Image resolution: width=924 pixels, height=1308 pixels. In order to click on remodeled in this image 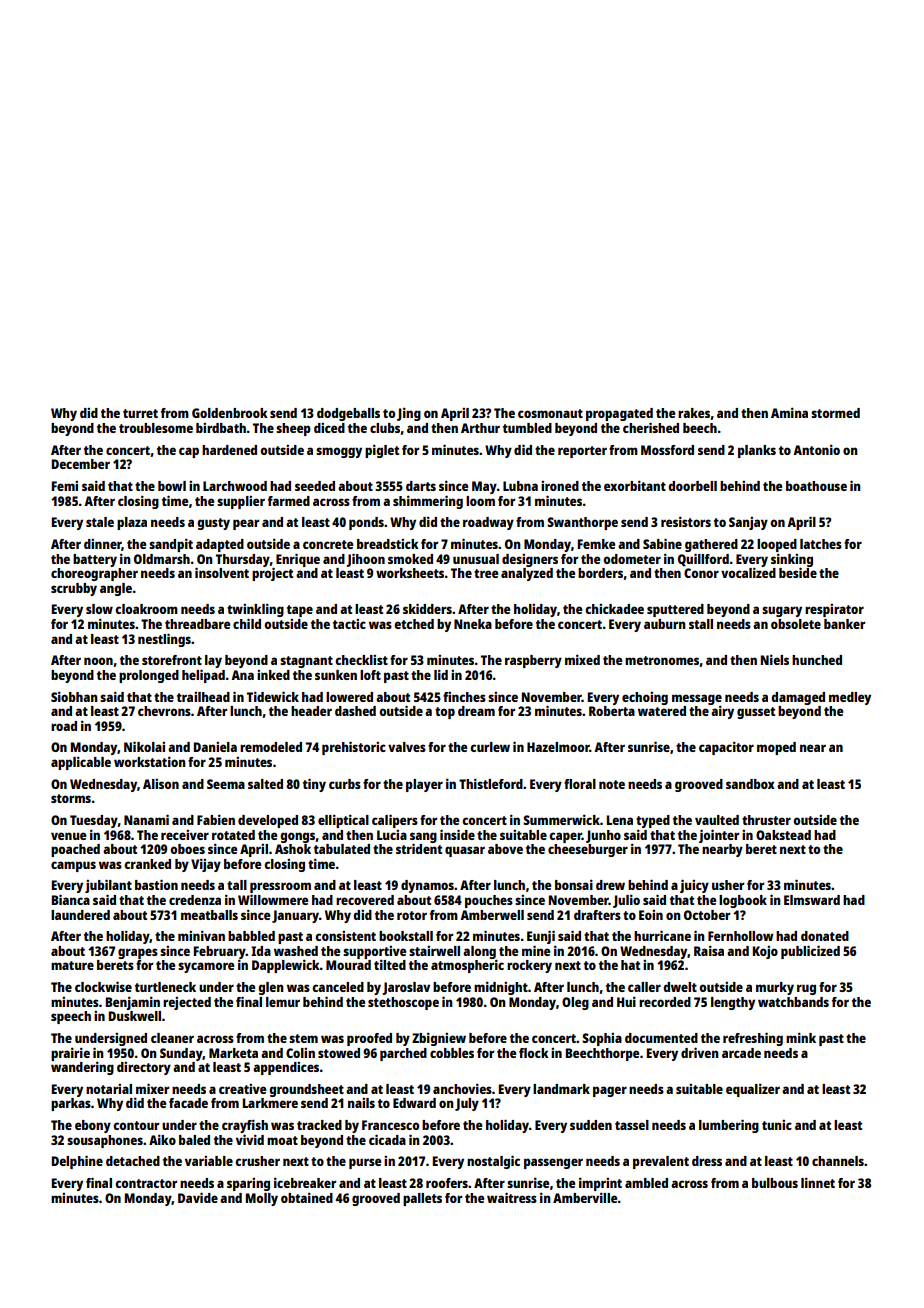, I will do `click(271, 747)`.
